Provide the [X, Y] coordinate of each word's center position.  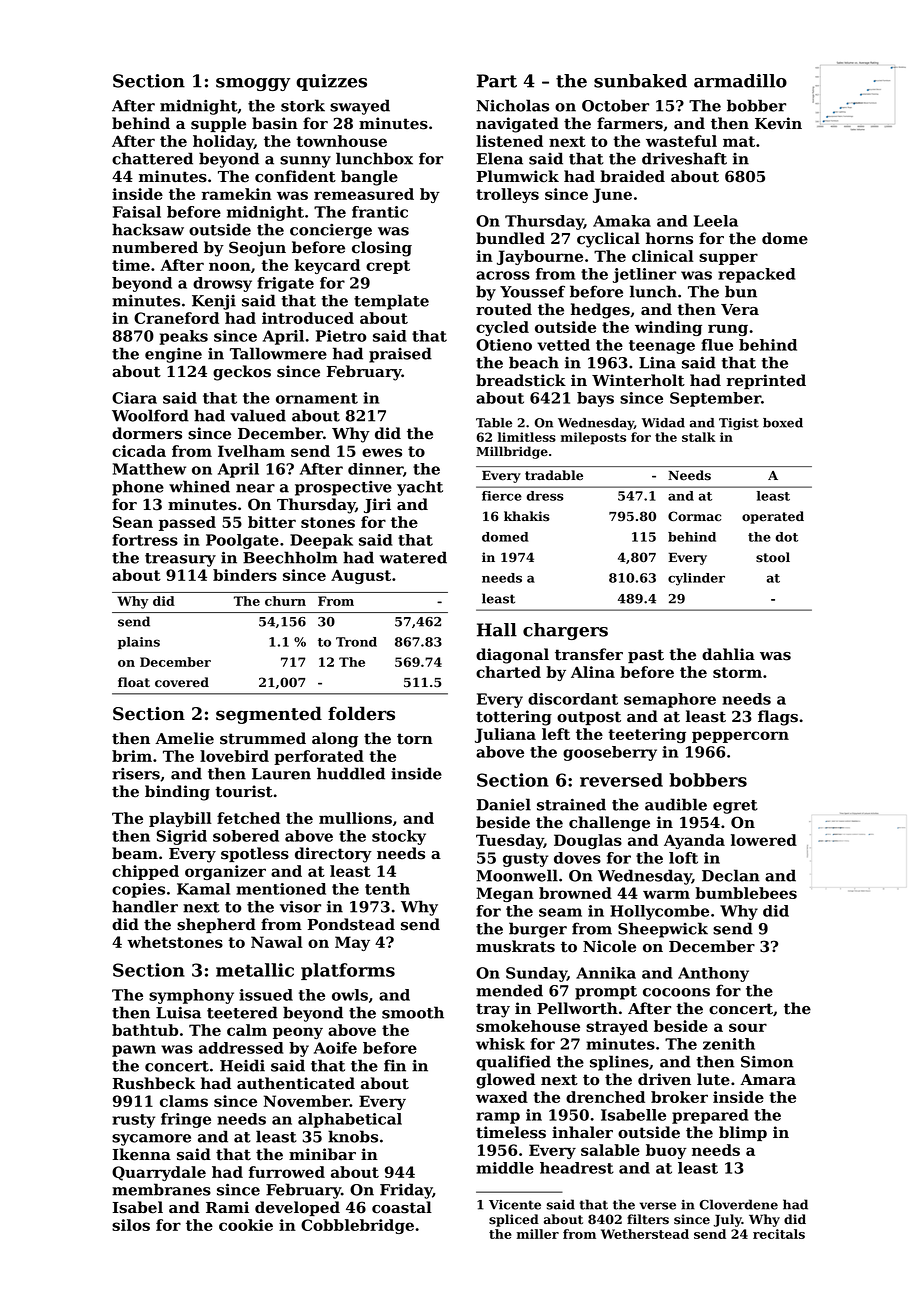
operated [773, 517]
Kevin [778, 123]
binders [245, 575]
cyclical [608, 240]
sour [748, 1027]
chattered [152, 158]
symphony [191, 996]
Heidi [242, 1065]
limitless [527, 437]
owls [350, 995]
